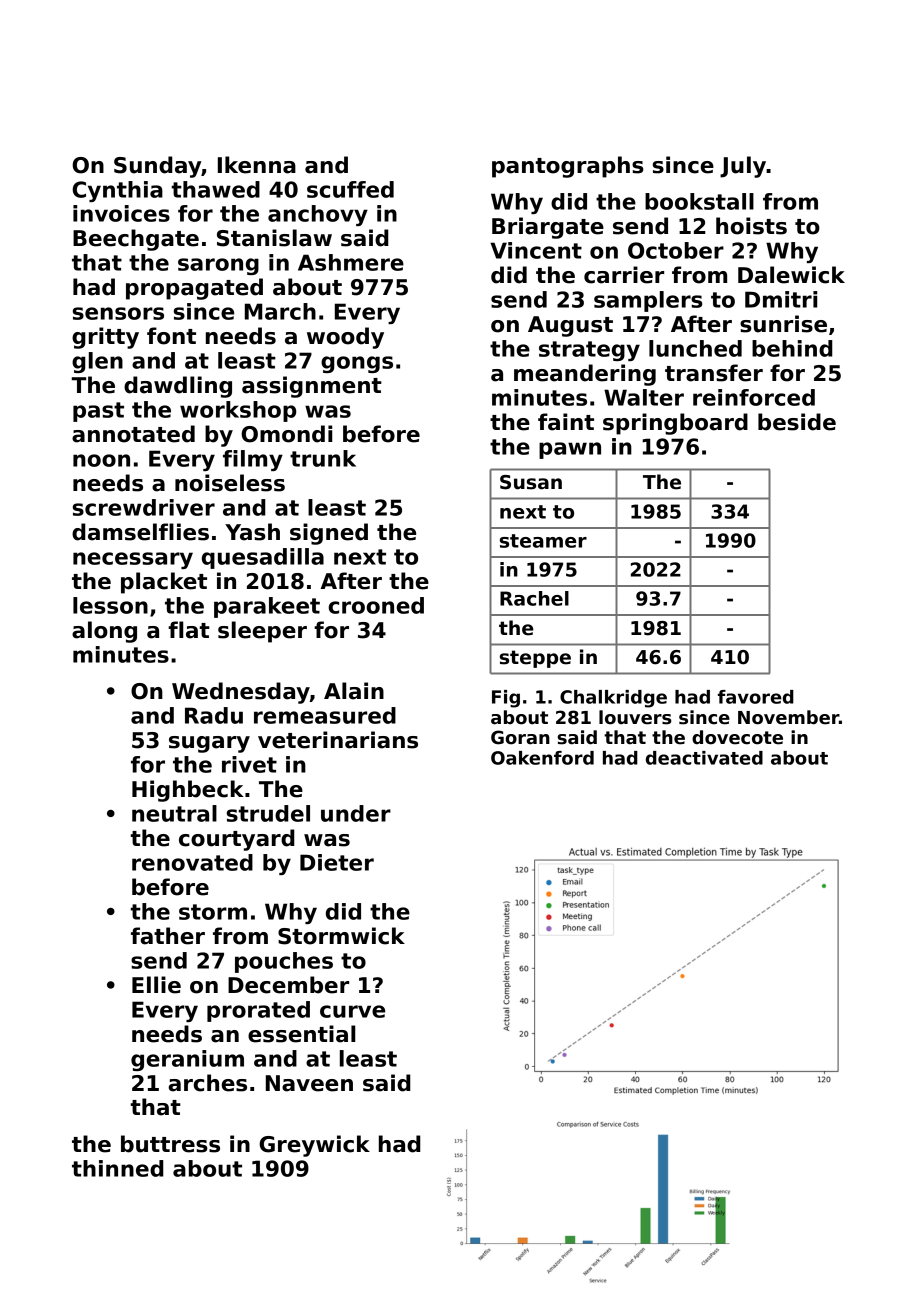 The width and height of the page is (924, 1311). Describe the element at coordinates (568, 167) in the page. I see `pantographs` at that location.
